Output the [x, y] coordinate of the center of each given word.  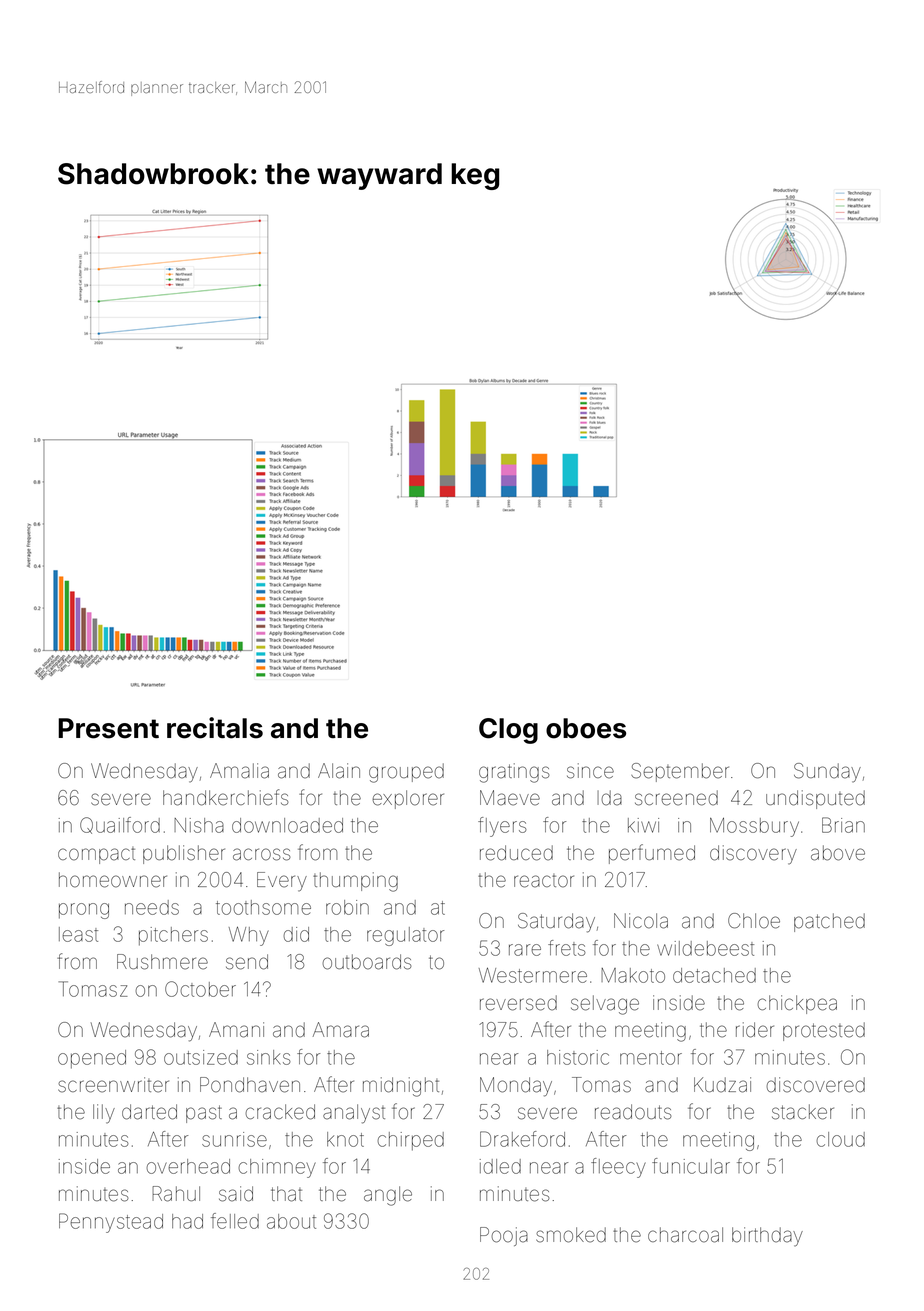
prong [84, 911]
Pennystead [111, 1223]
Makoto [633, 975]
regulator [405, 936]
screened [676, 798]
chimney [277, 1168]
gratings [514, 773]
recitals [215, 728]
